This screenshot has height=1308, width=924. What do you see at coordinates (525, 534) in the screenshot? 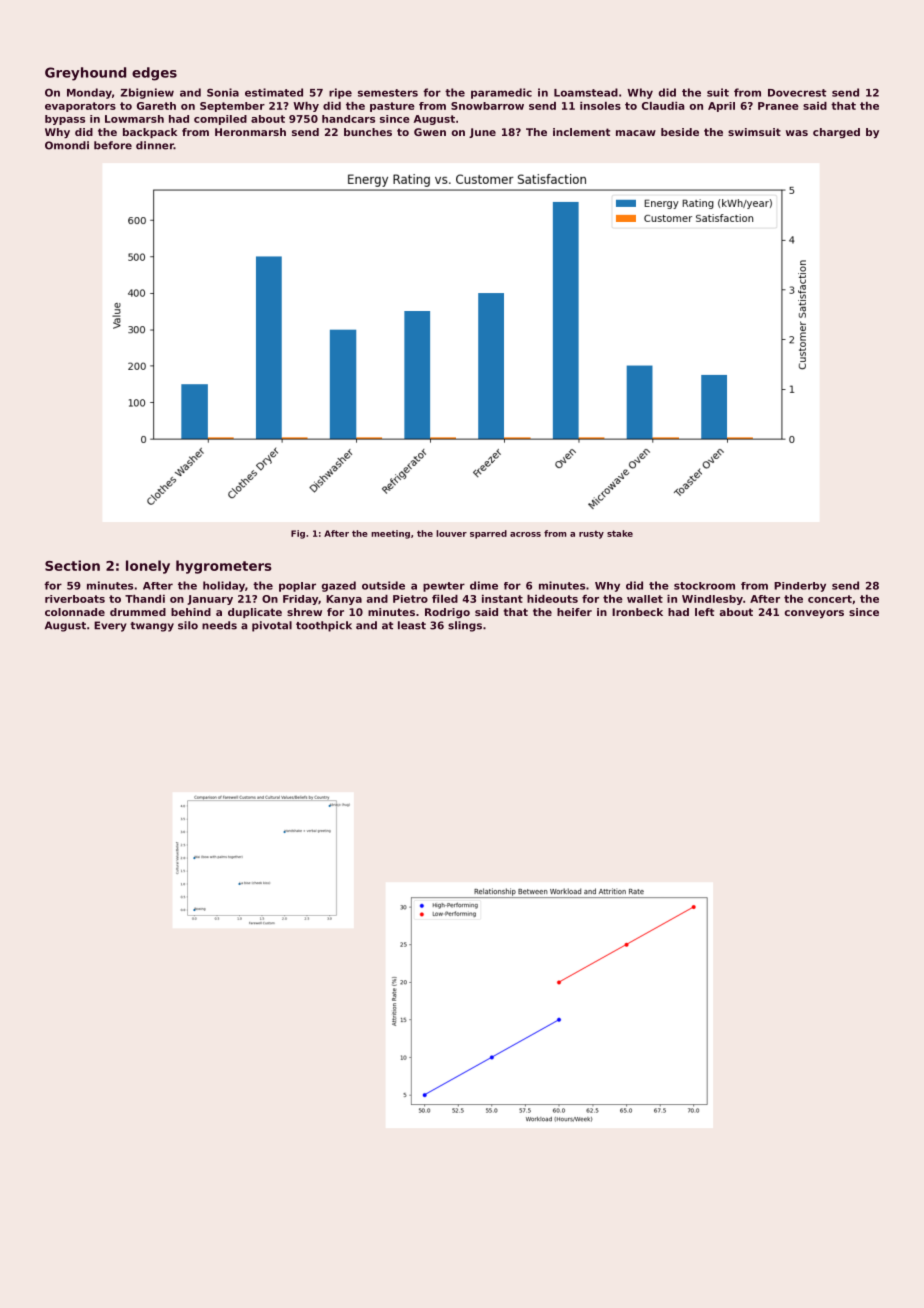
I see `across` at bounding box center [525, 534].
